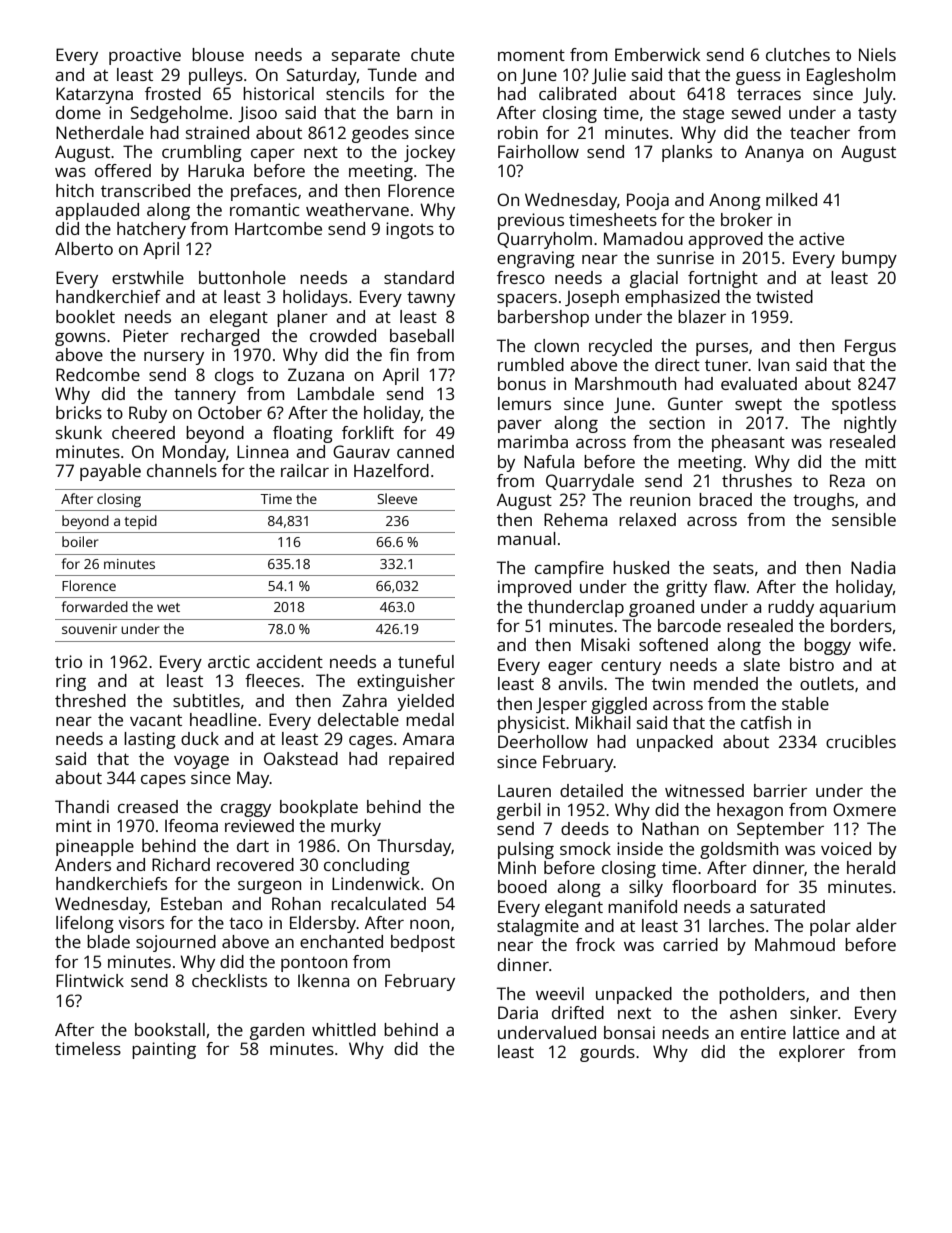 This image has height=1233, width=952. What do you see at coordinates (89, 629) in the image?
I see `souvenir` at bounding box center [89, 629].
